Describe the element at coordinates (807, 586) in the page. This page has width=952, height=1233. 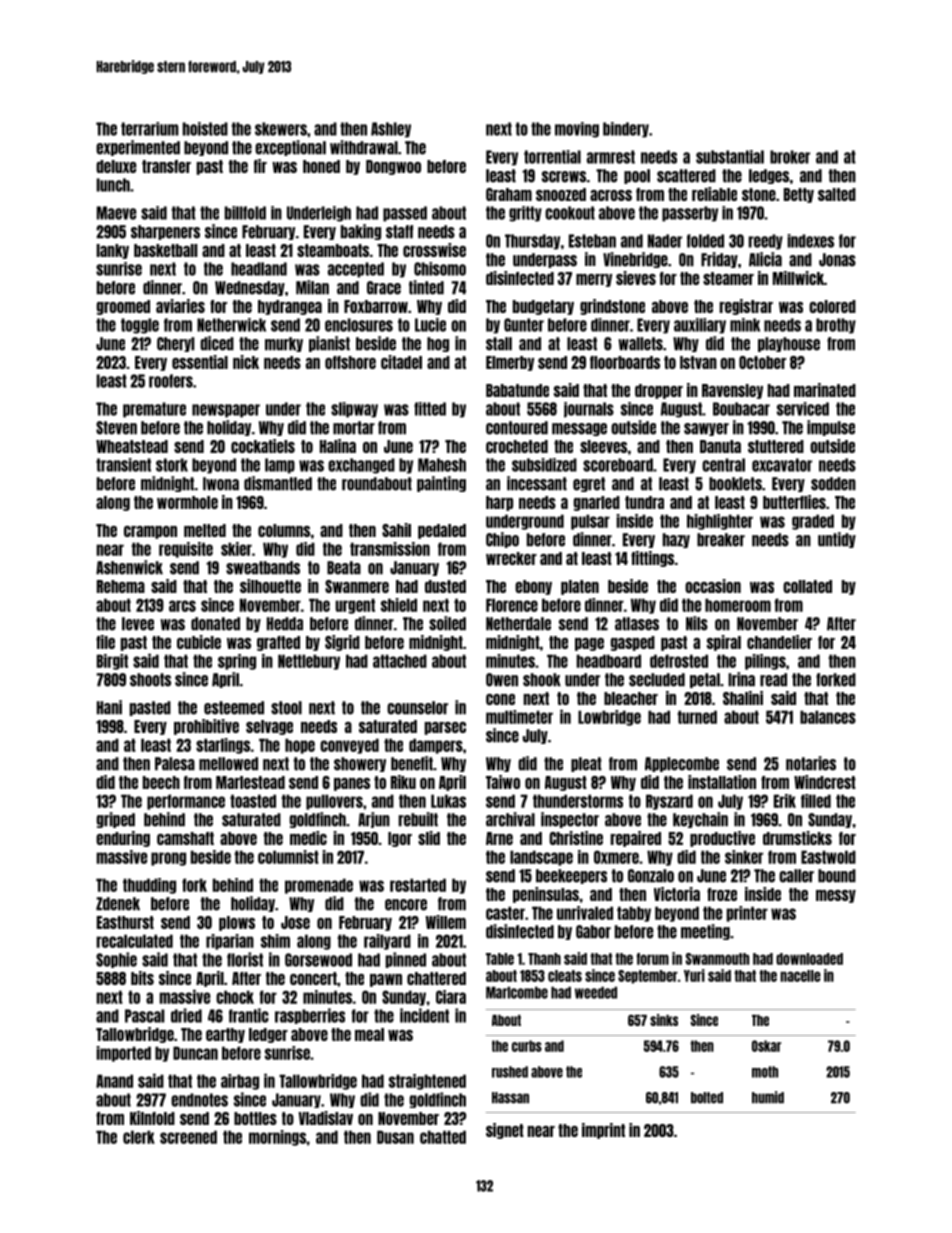
I see `collated` at that location.
